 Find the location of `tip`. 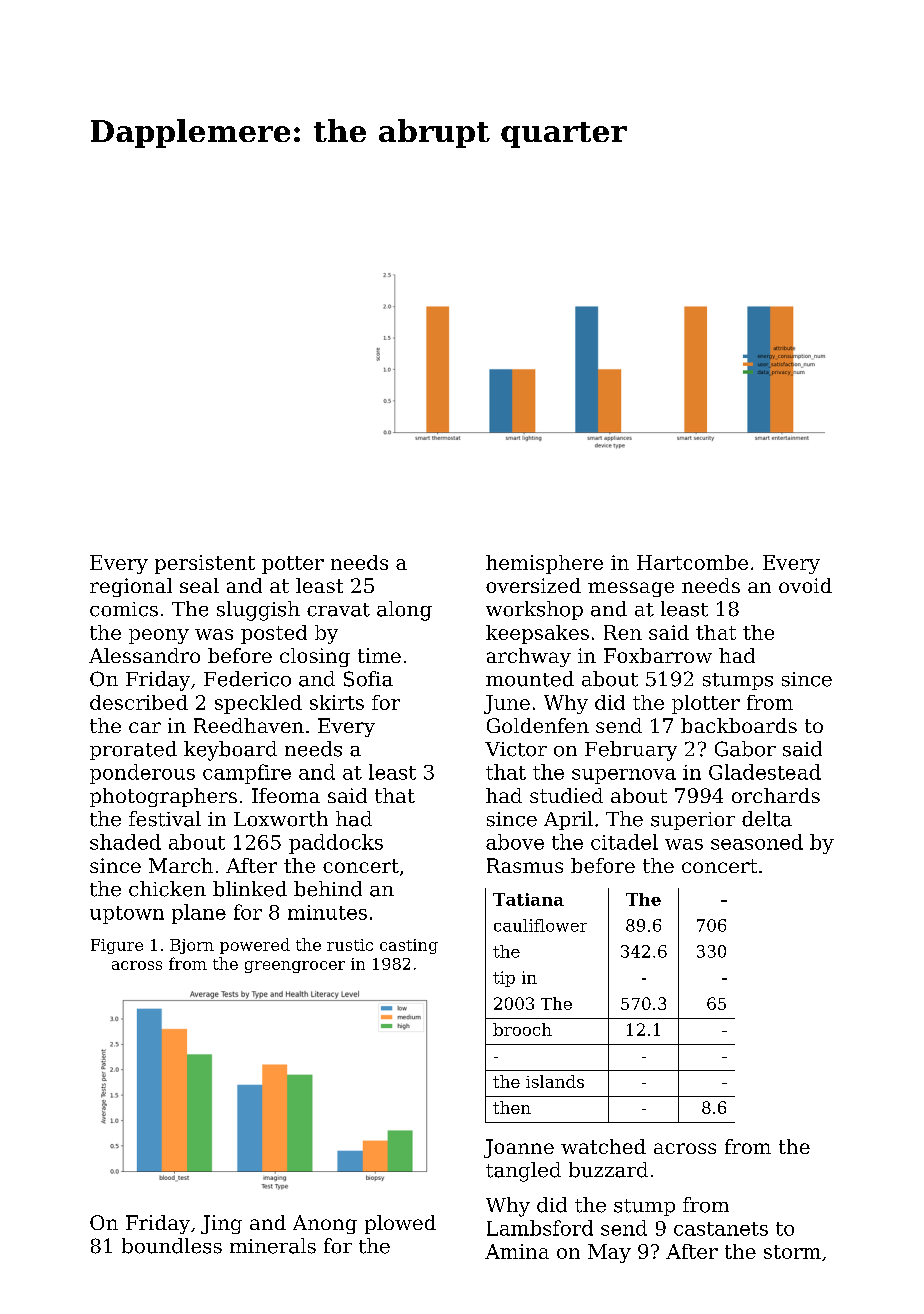

tip is located at coordinates (504, 979).
